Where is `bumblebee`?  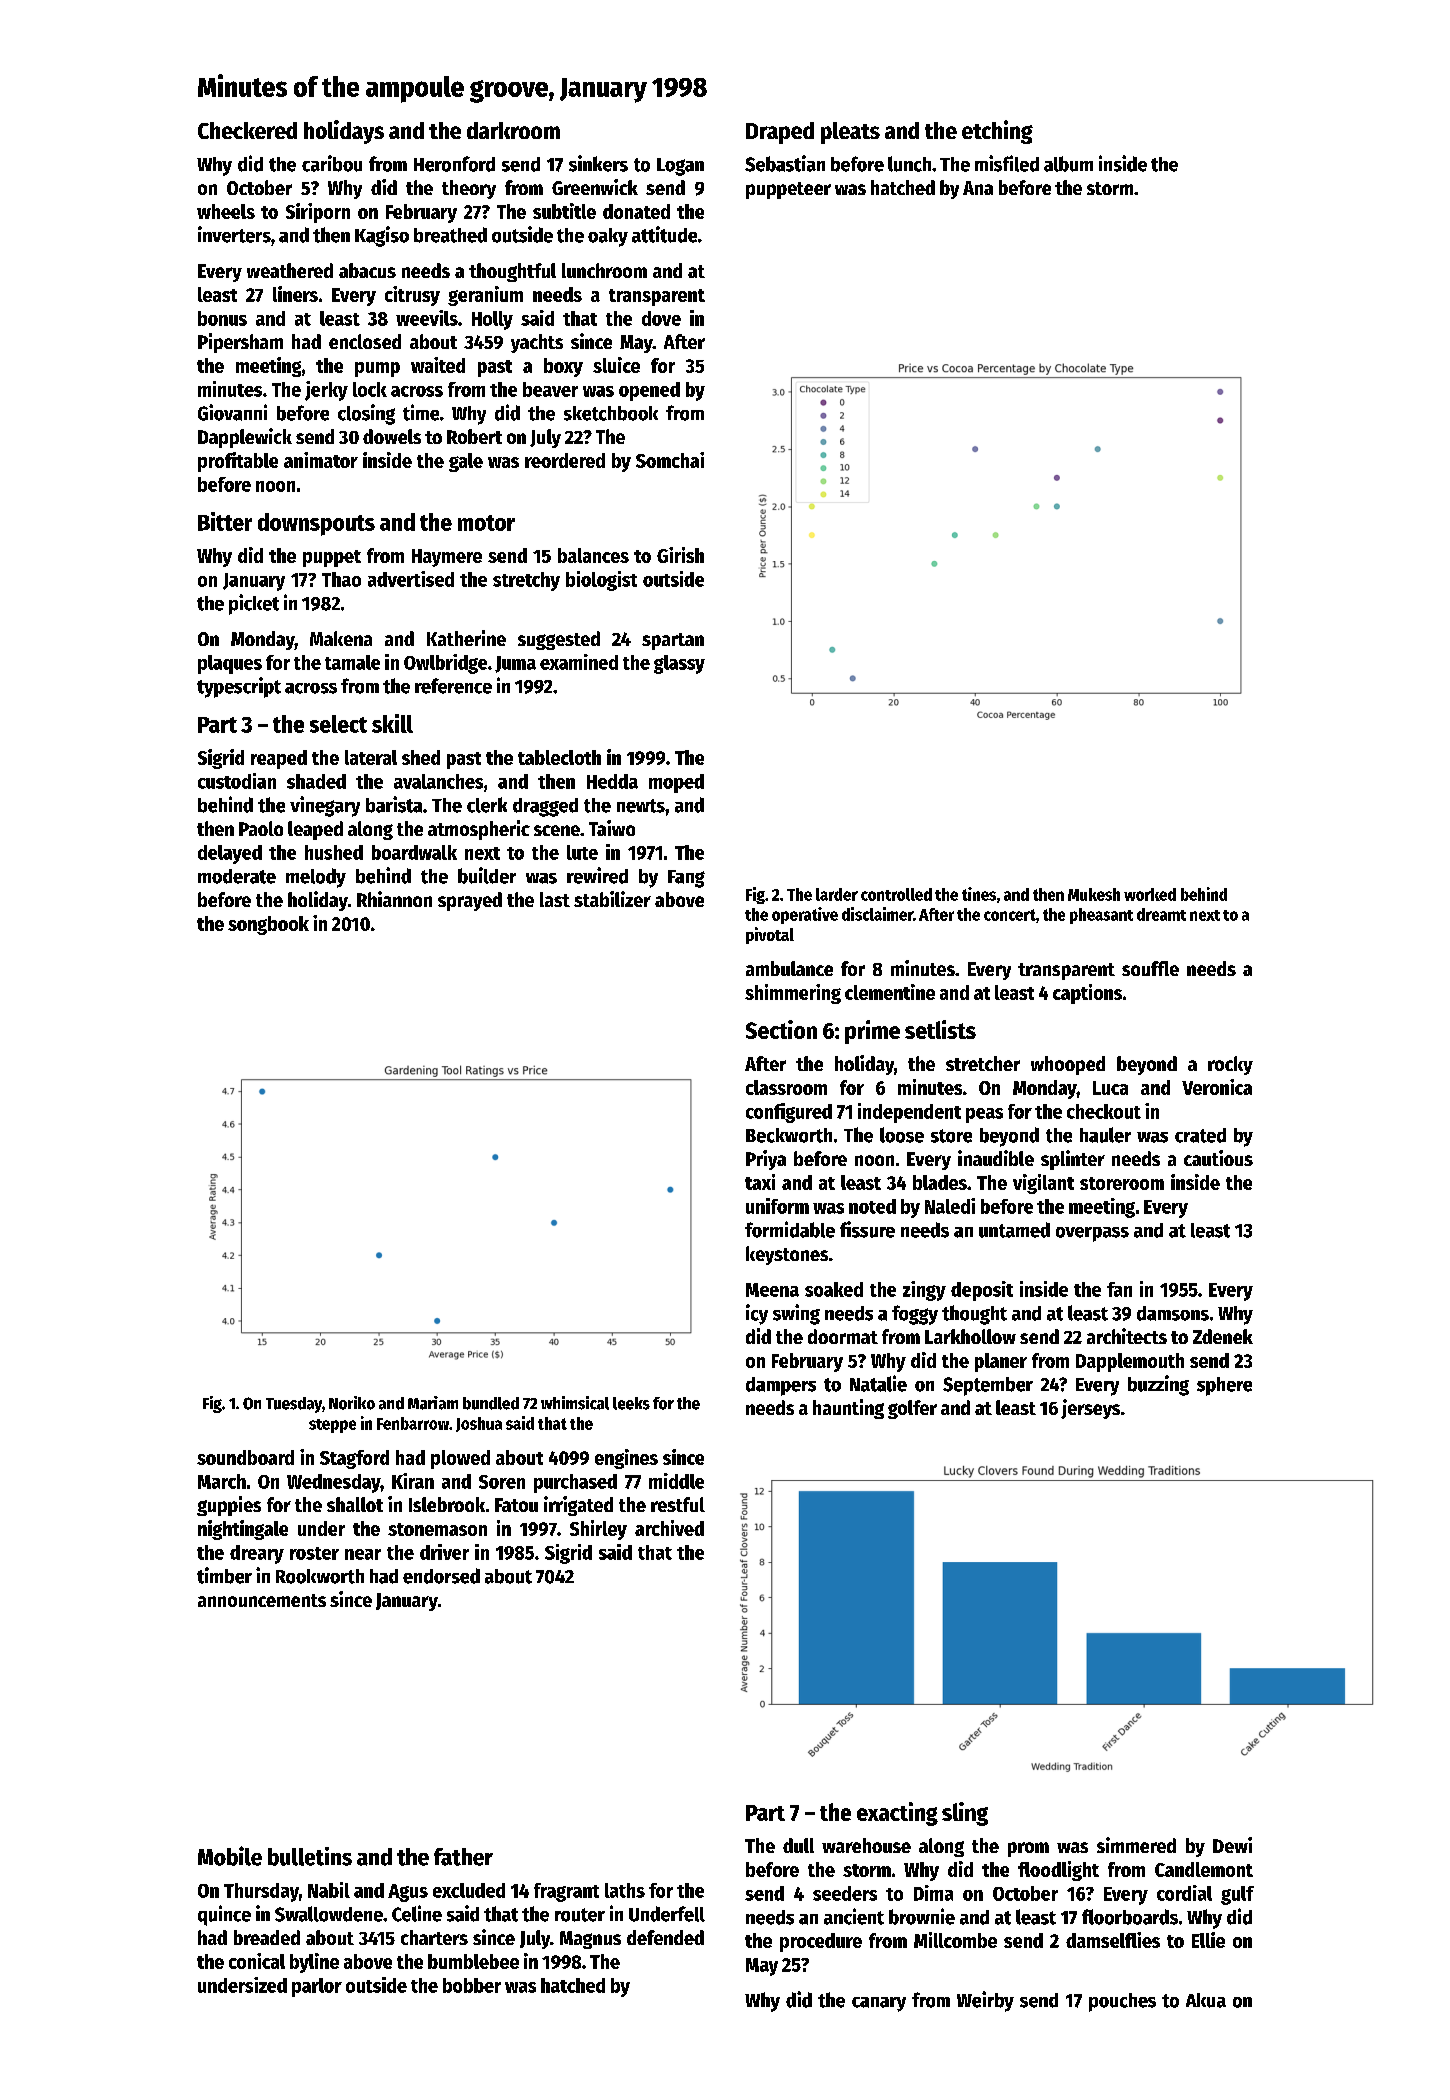 bumblebee is located at coordinates (473, 1961).
